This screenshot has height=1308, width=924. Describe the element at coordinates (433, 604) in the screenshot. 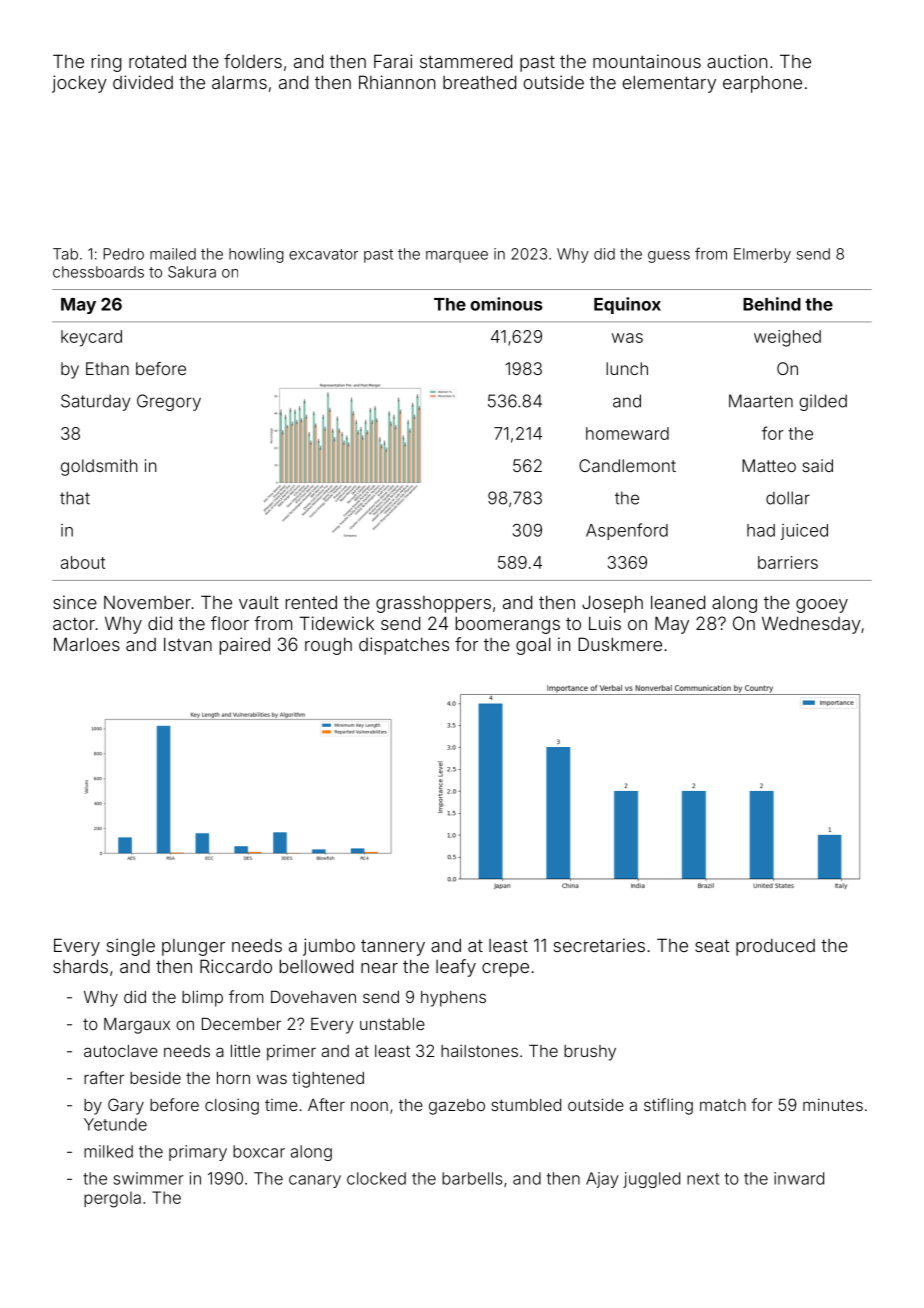

I see `grasshoppers` at that location.
